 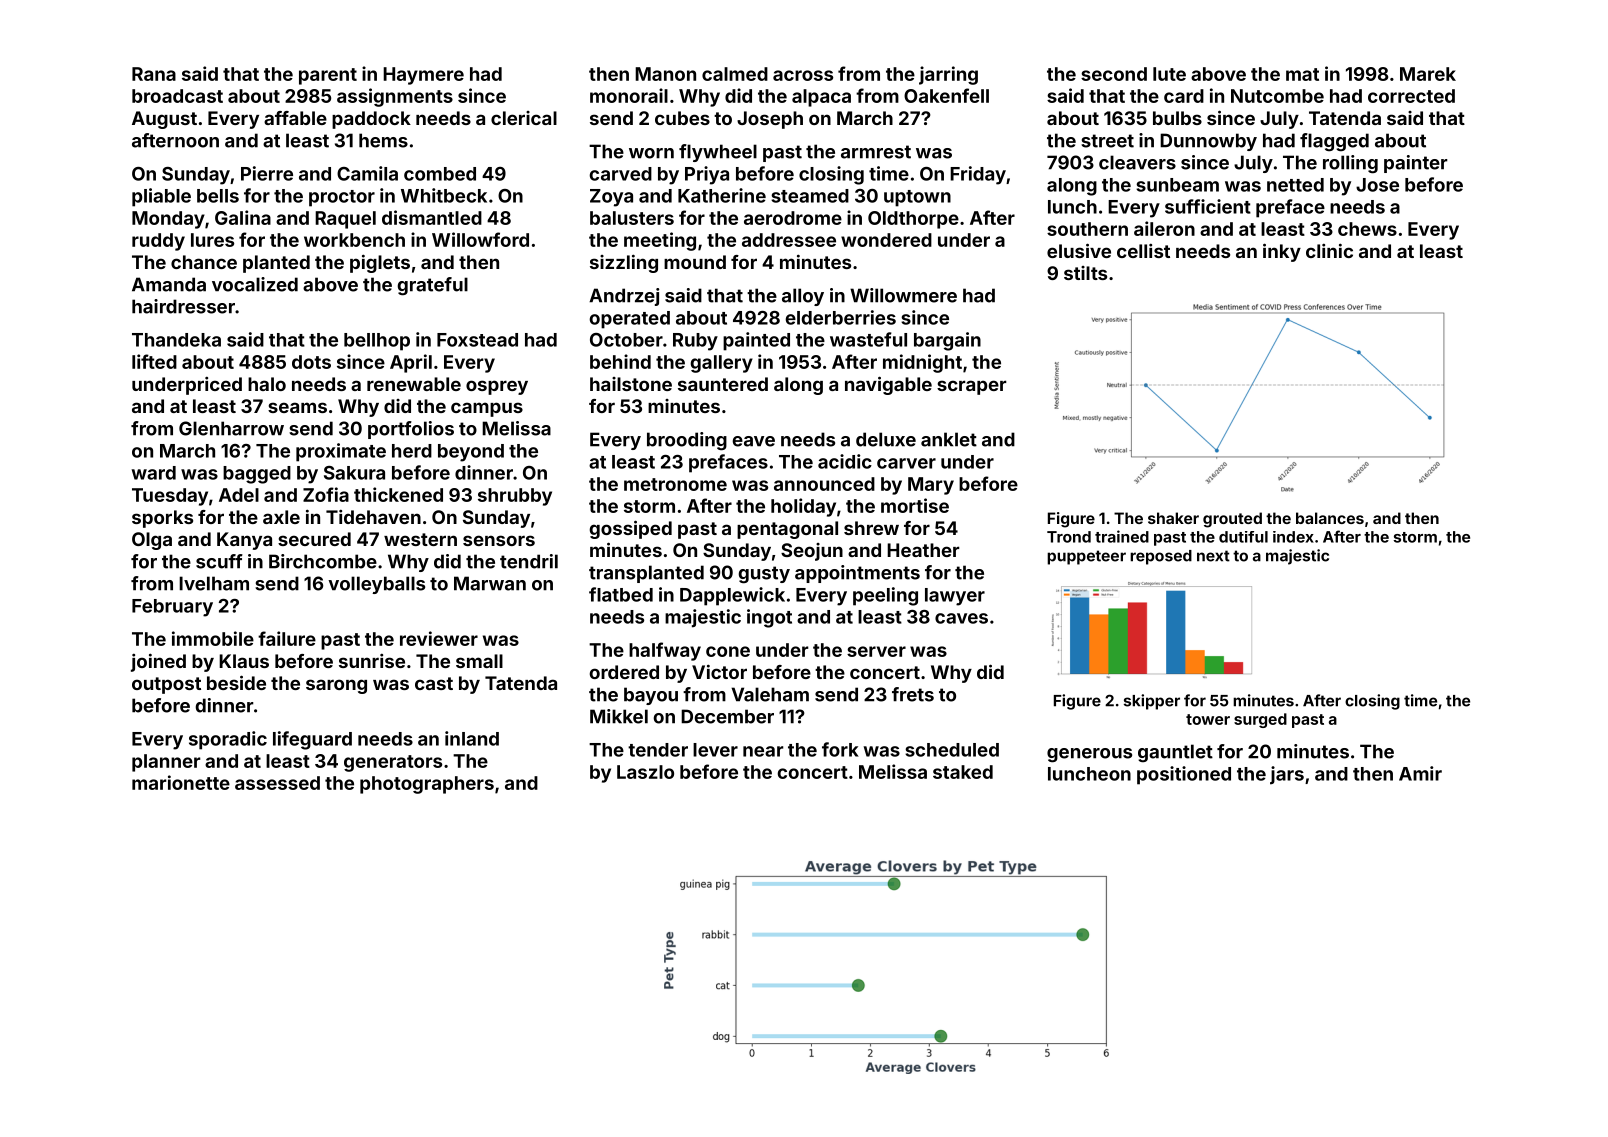 What do you see at coordinates (1428, 74) in the image?
I see `Marek` at bounding box center [1428, 74].
